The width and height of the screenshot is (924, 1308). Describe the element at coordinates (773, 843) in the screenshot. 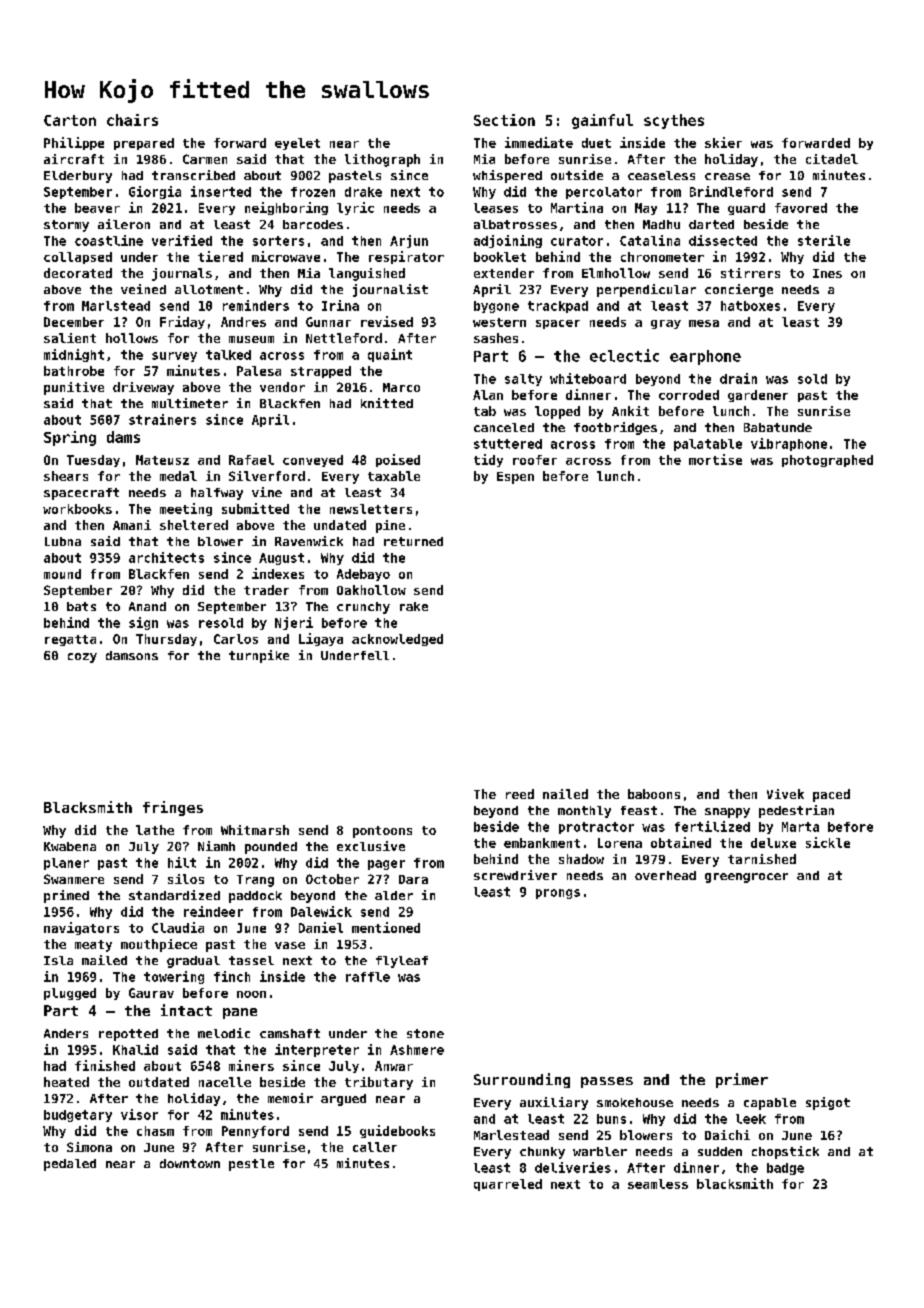

I see `deluxe` at that location.
